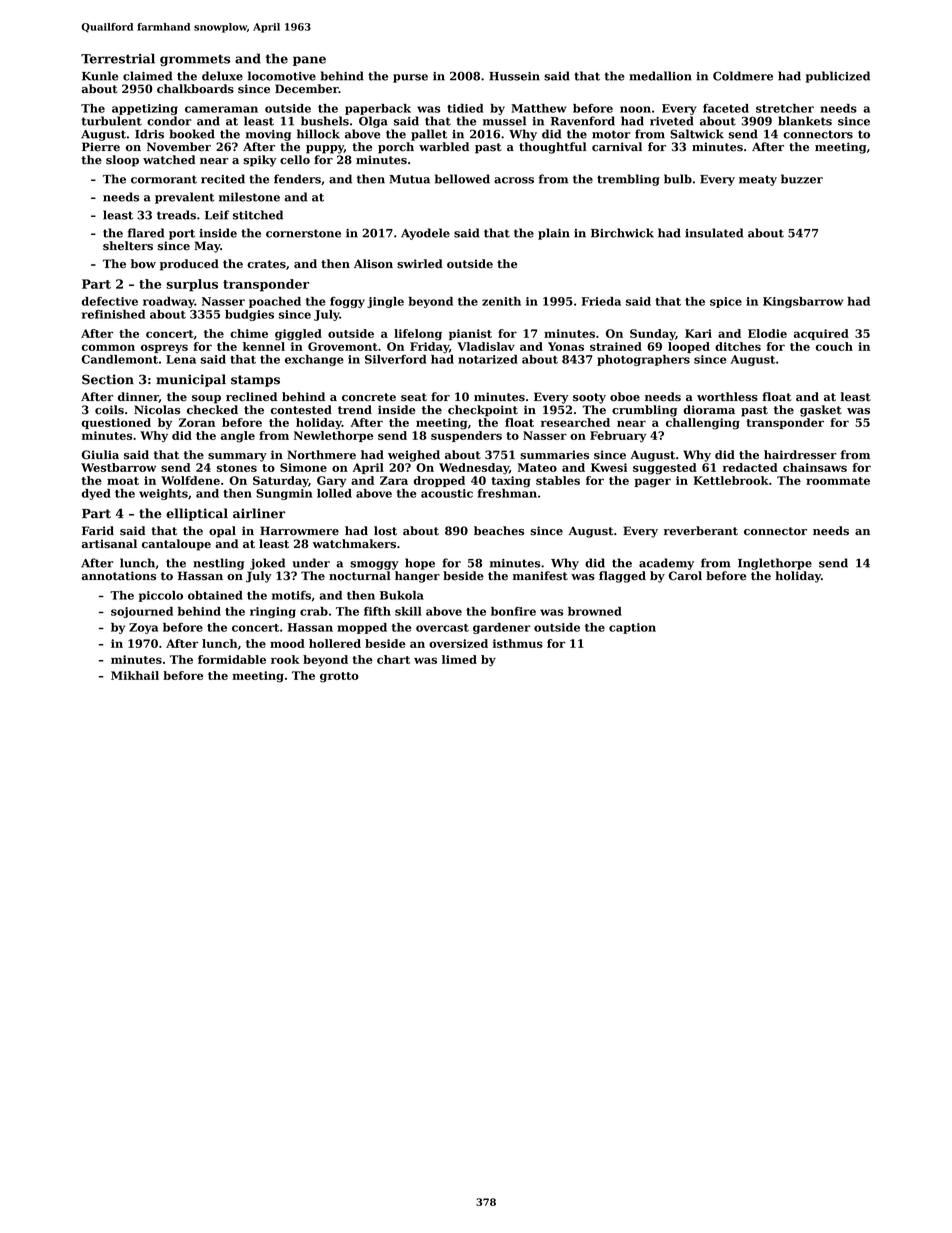  I want to click on Candlemont, so click(120, 359).
